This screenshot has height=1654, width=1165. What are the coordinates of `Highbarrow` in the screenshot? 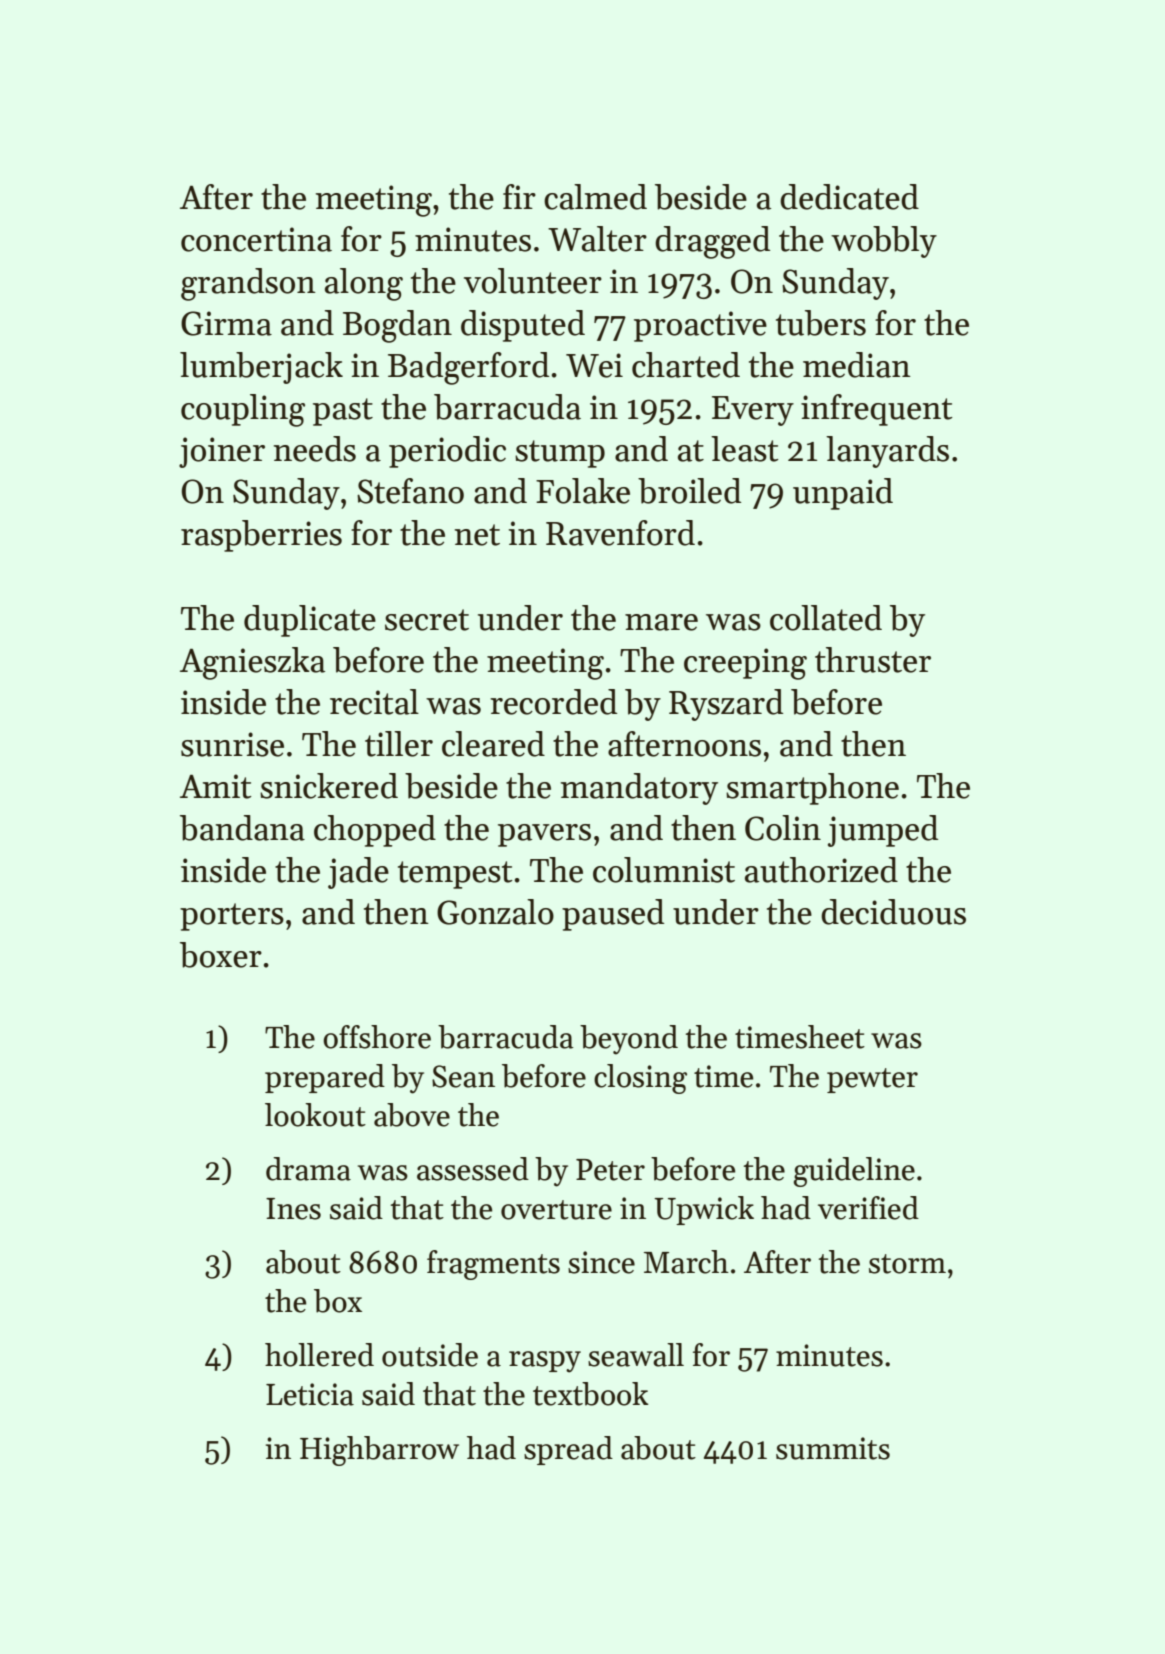 It's located at (379, 1451).
